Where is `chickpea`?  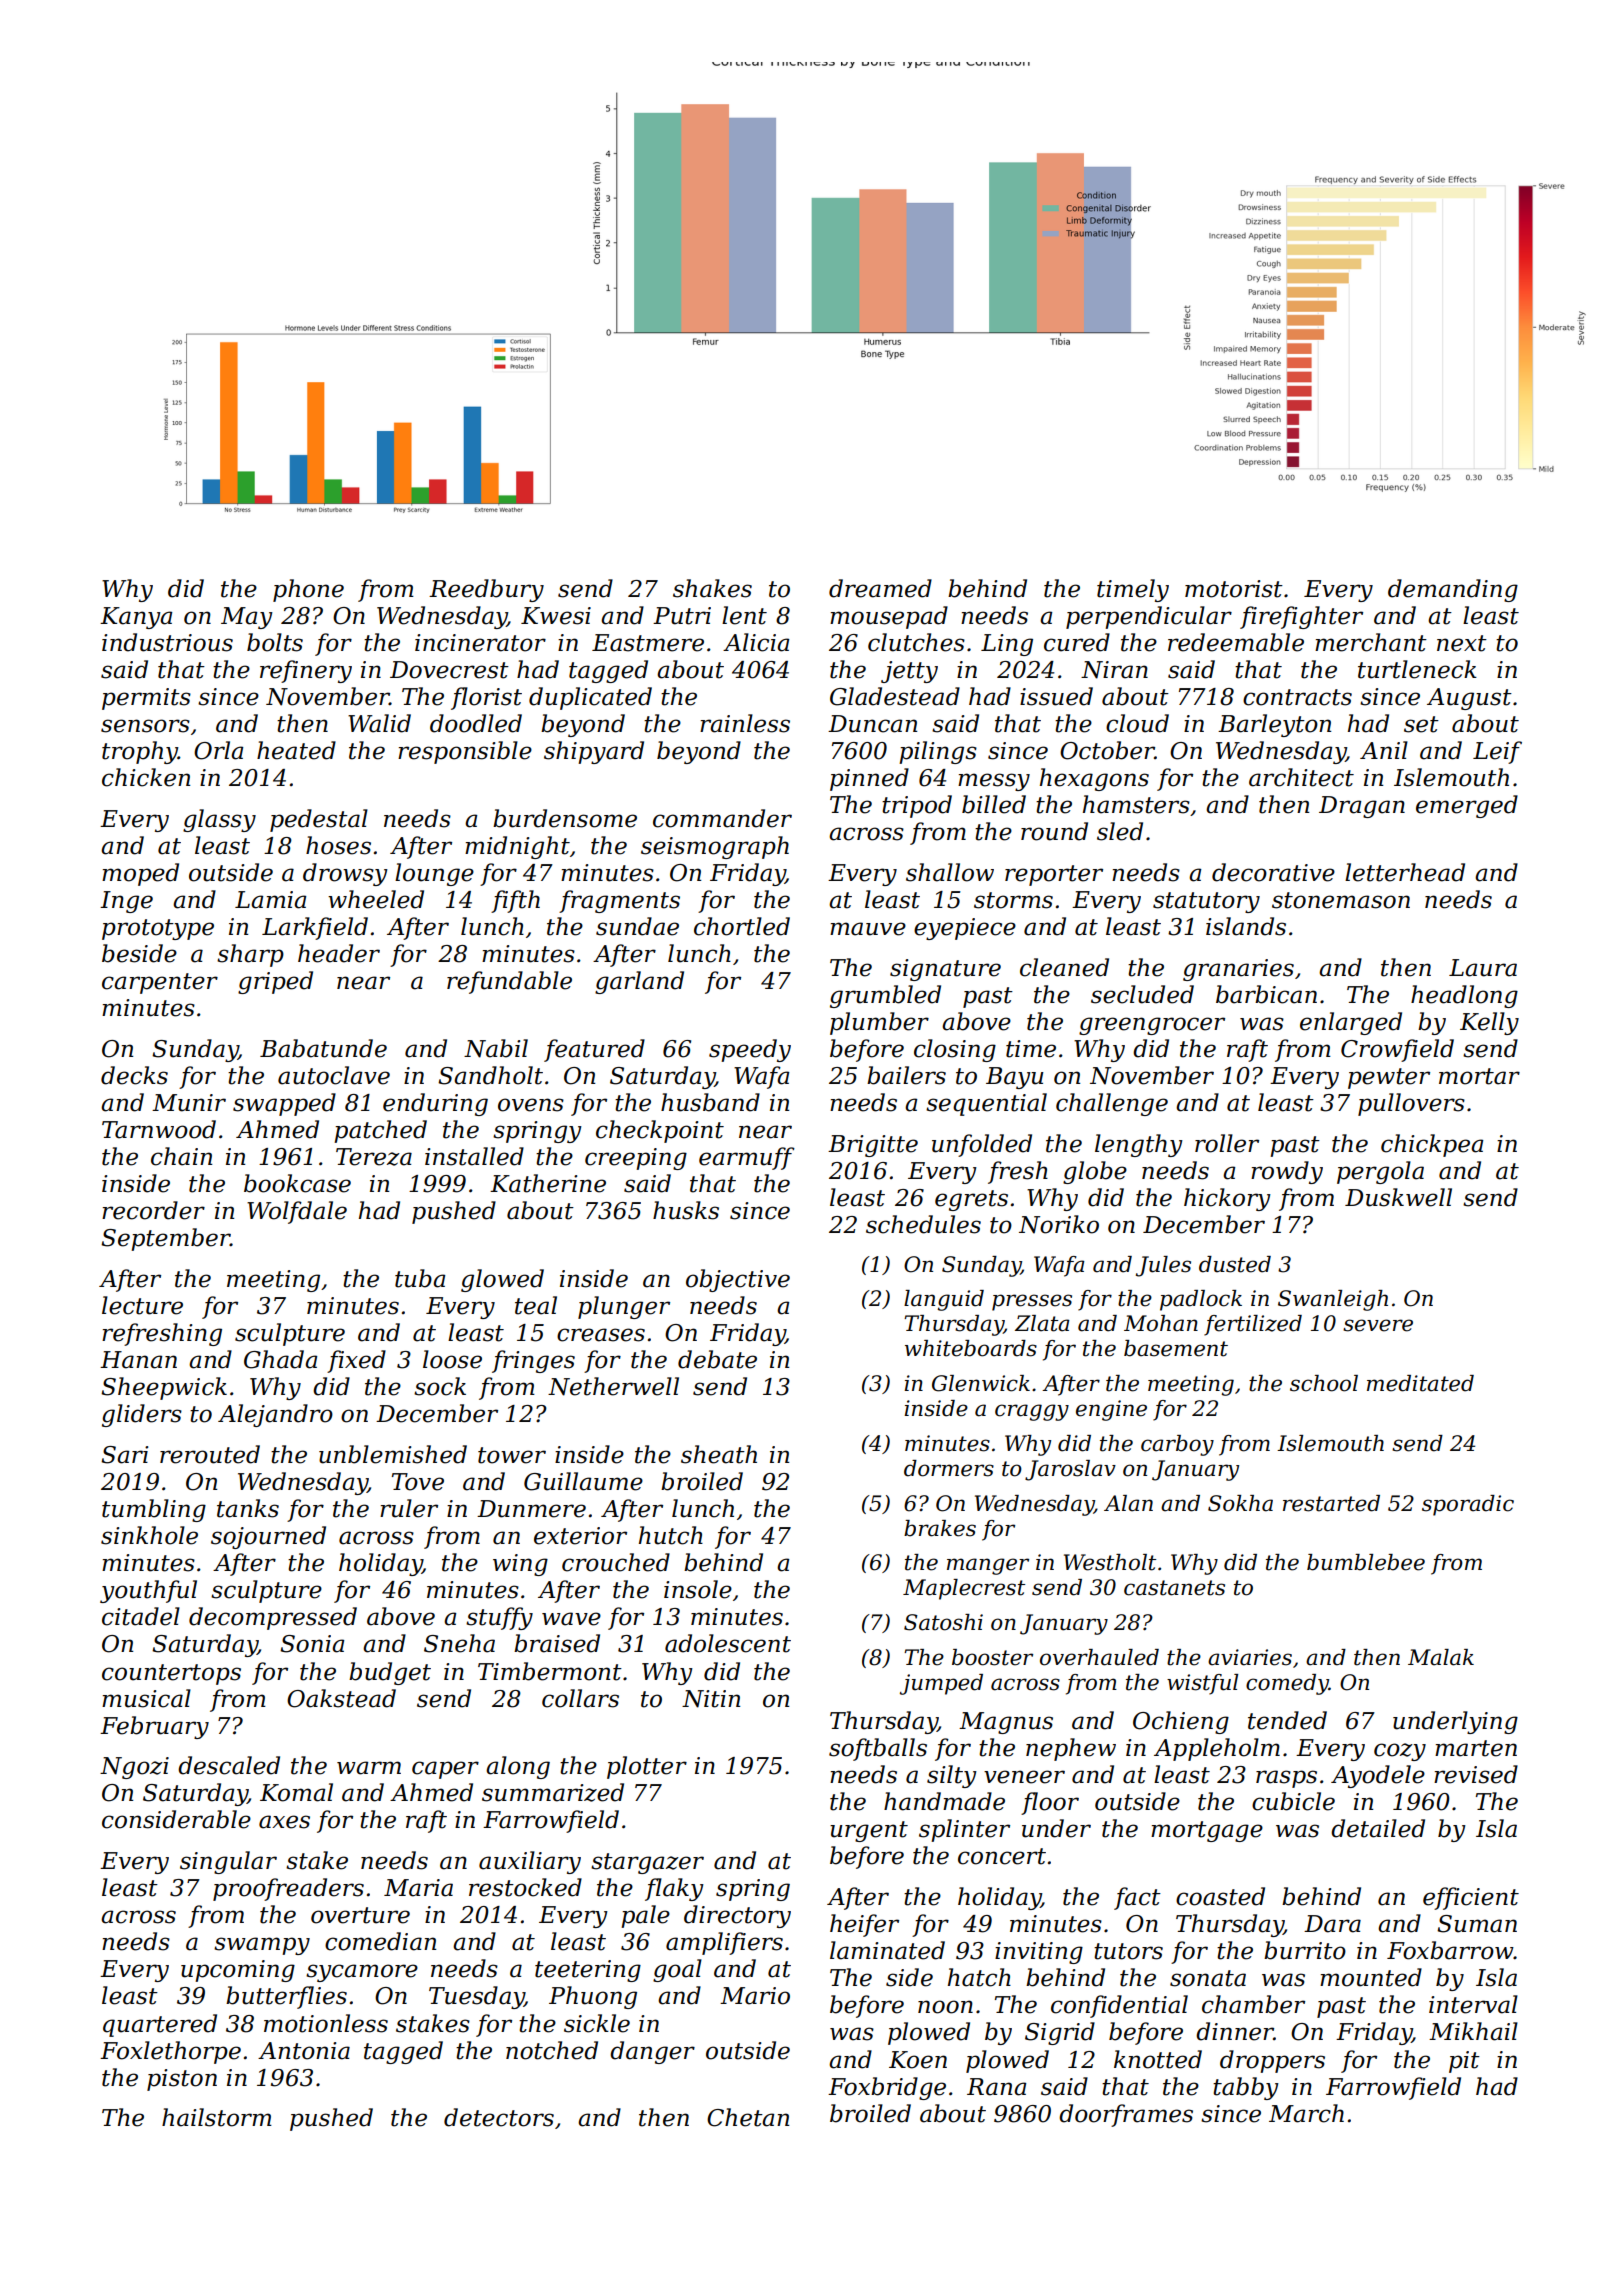
chickpea is located at coordinates (1432, 1145).
